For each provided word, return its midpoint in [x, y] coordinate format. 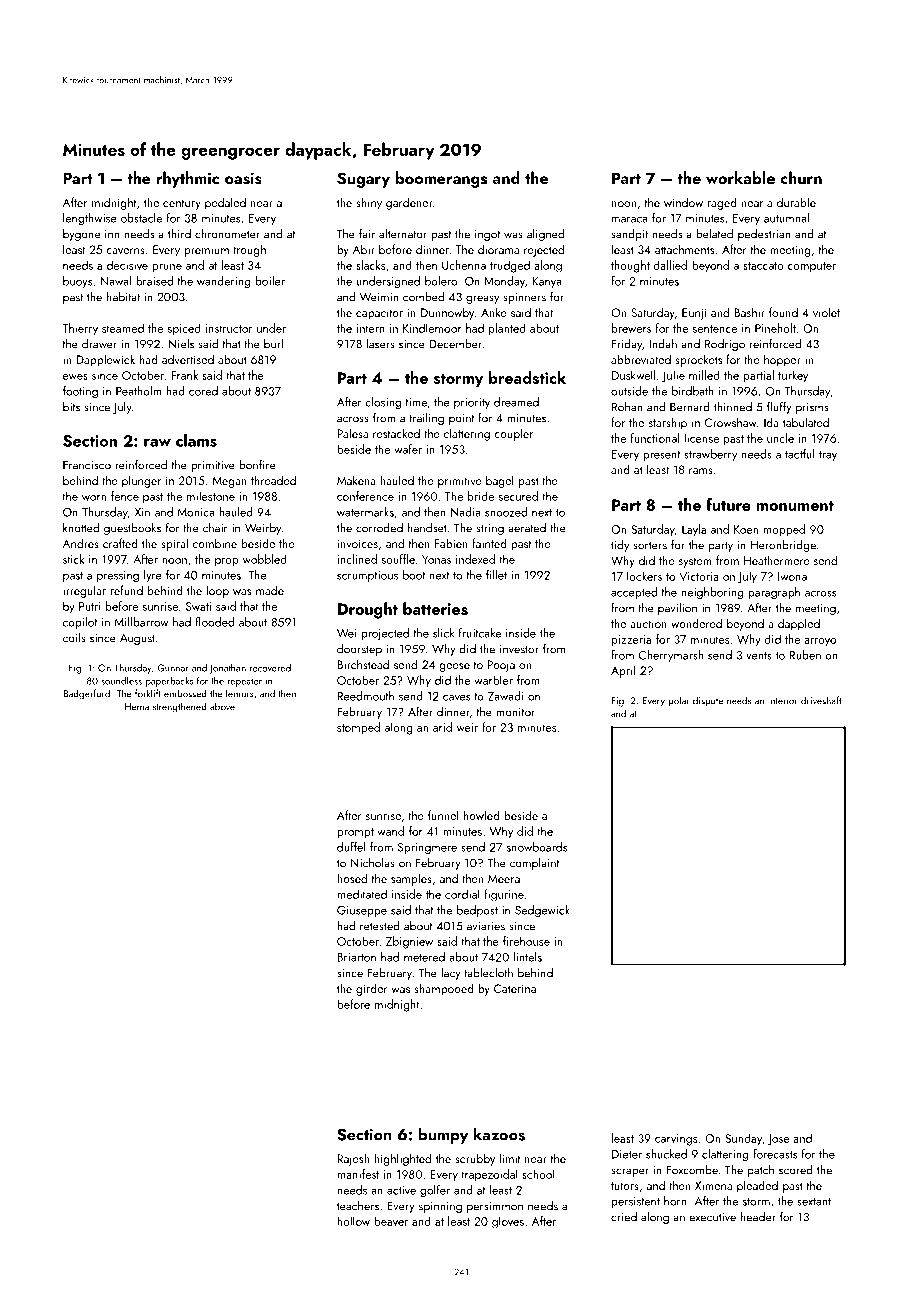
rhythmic [188, 179]
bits [71, 407]
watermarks [365, 512]
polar [678, 701]
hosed [352, 878]
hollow [353, 1221]
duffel [351, 847]
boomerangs [441, 179]
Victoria [699, 576]
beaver [391, 1221]
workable [740, 177]
